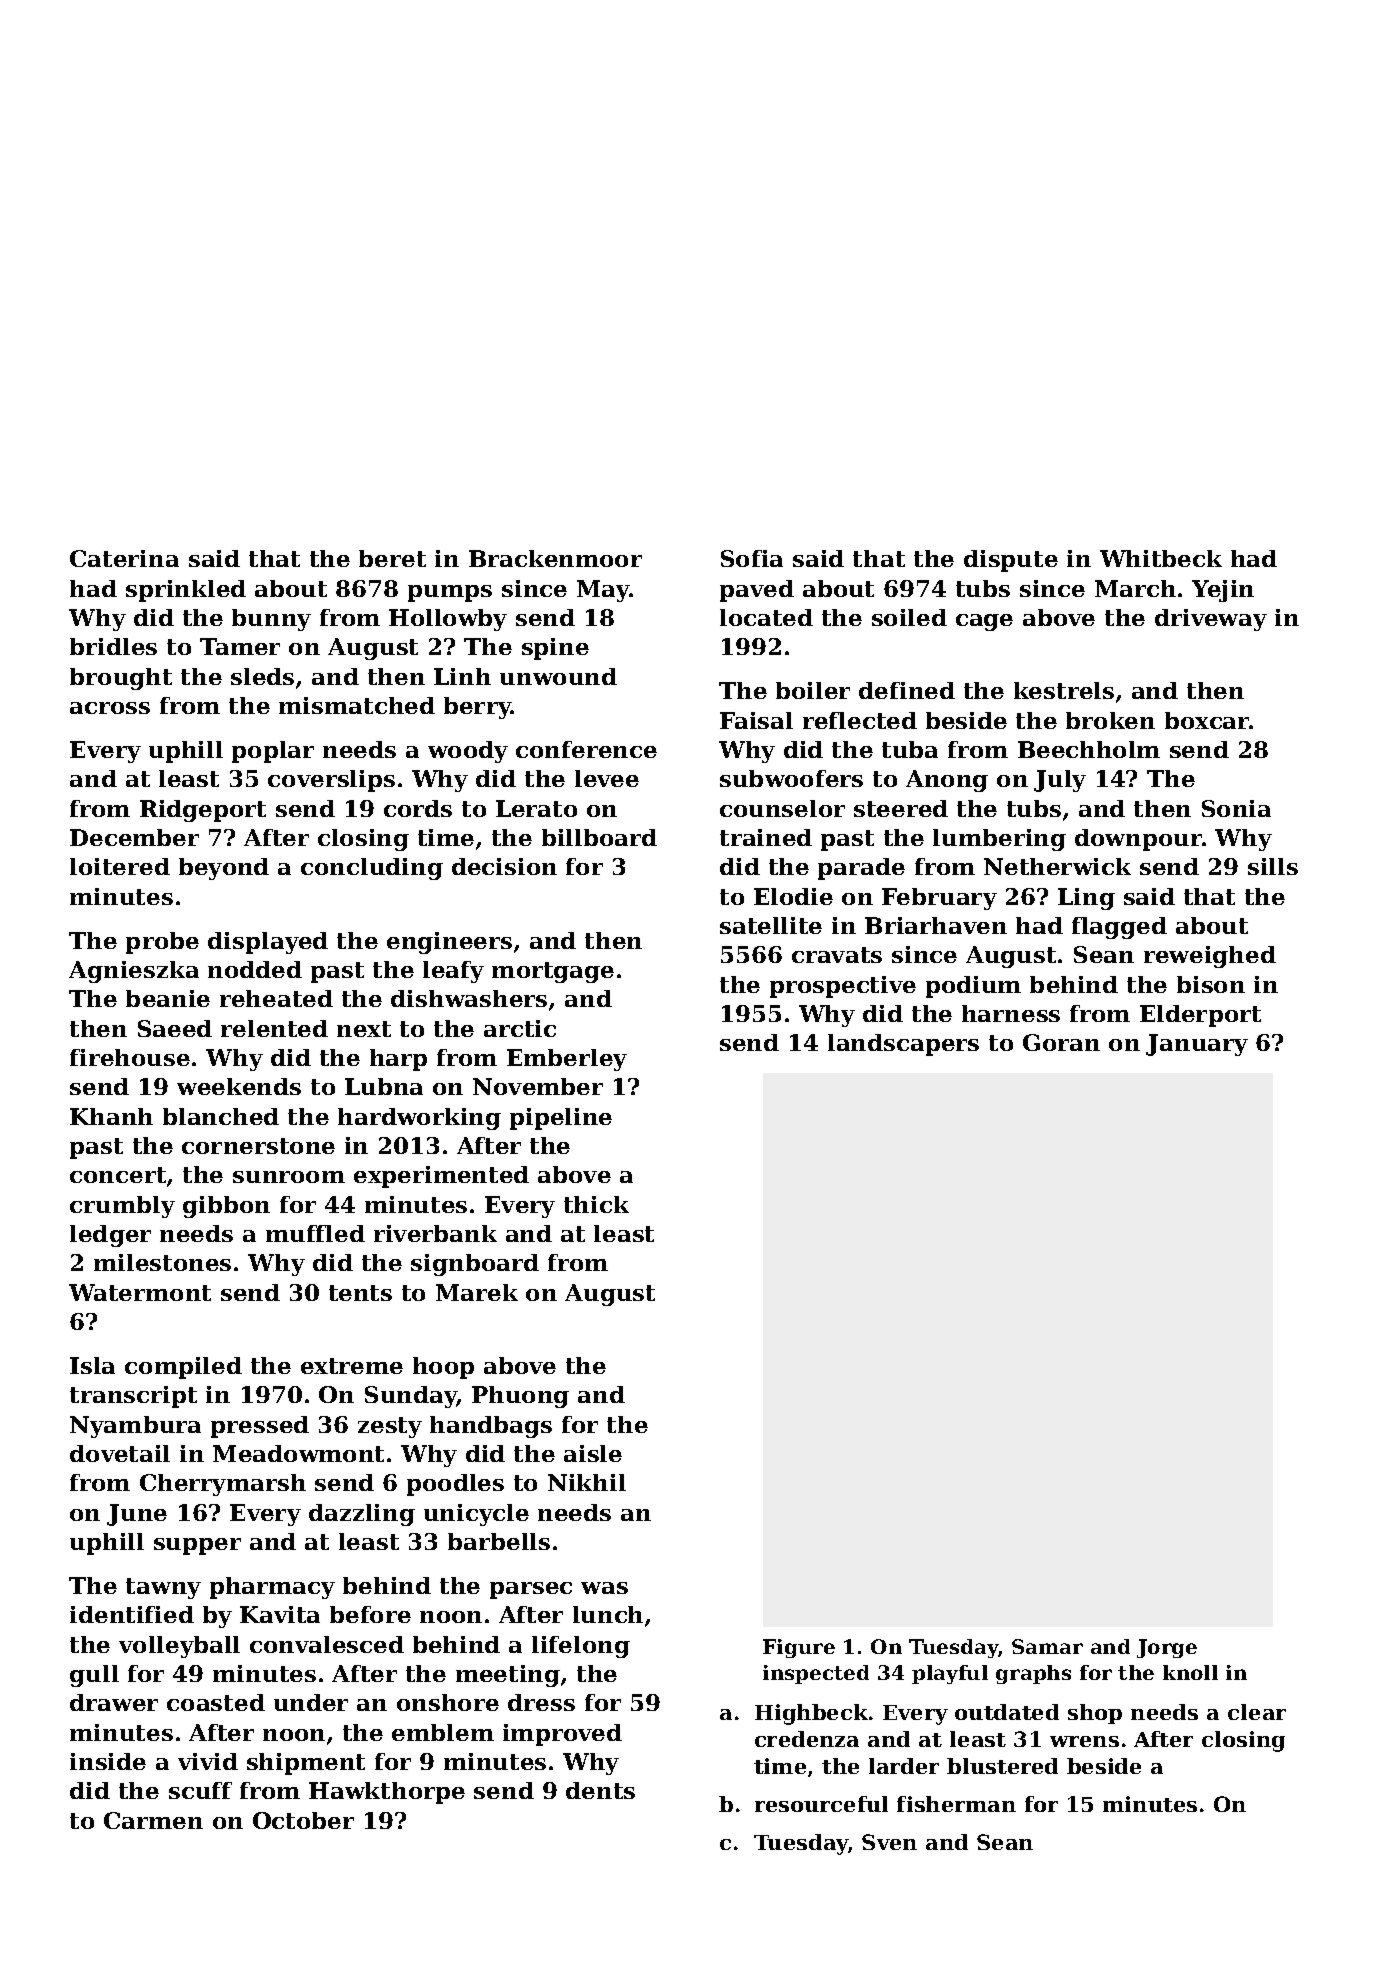 Image resolution: width=1386 pixels, height=1969 pixels. I want to click on Carmen, so click(153, 1820).
